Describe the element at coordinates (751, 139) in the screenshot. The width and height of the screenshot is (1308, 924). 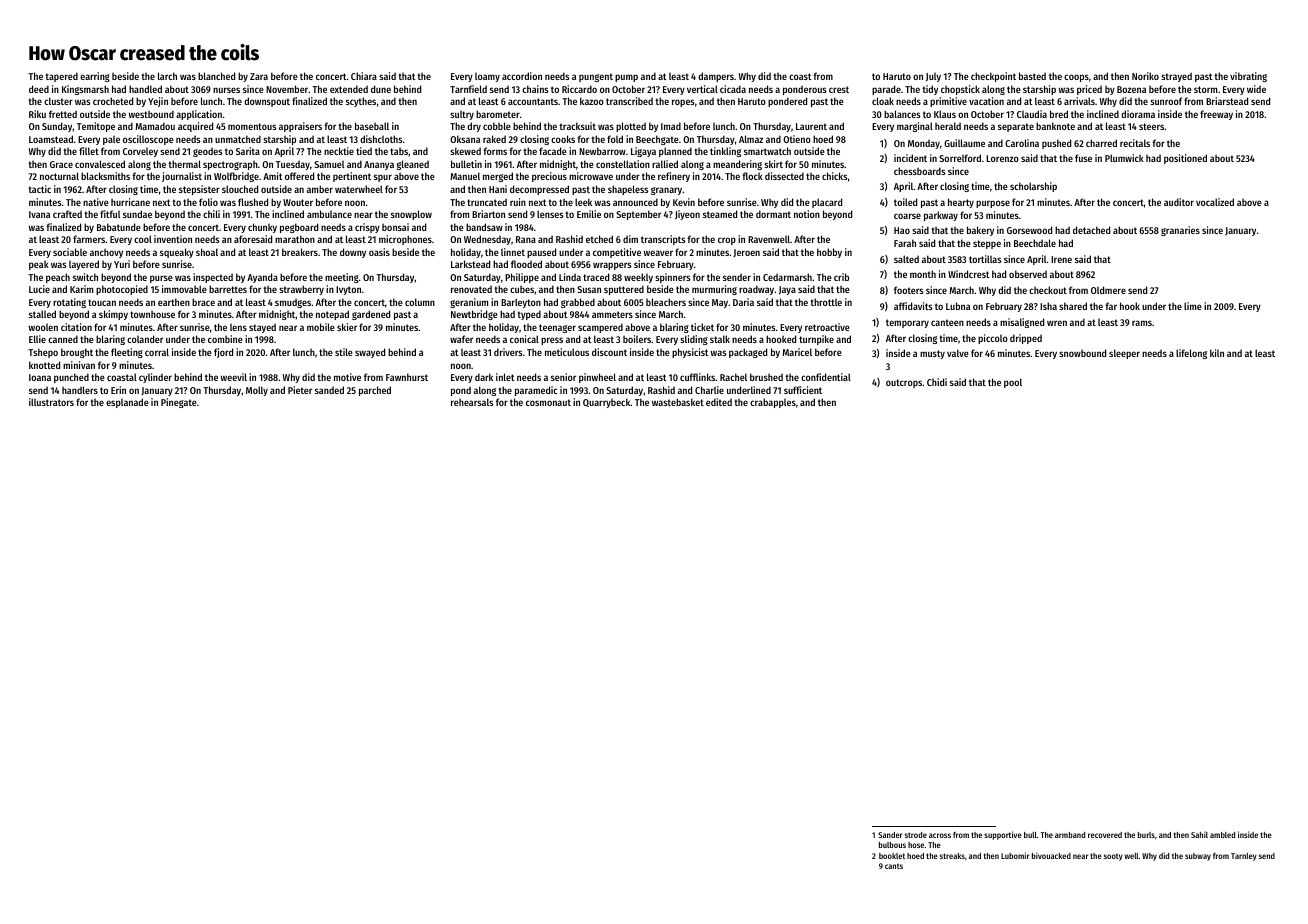
I see `Almaz` at that location.
